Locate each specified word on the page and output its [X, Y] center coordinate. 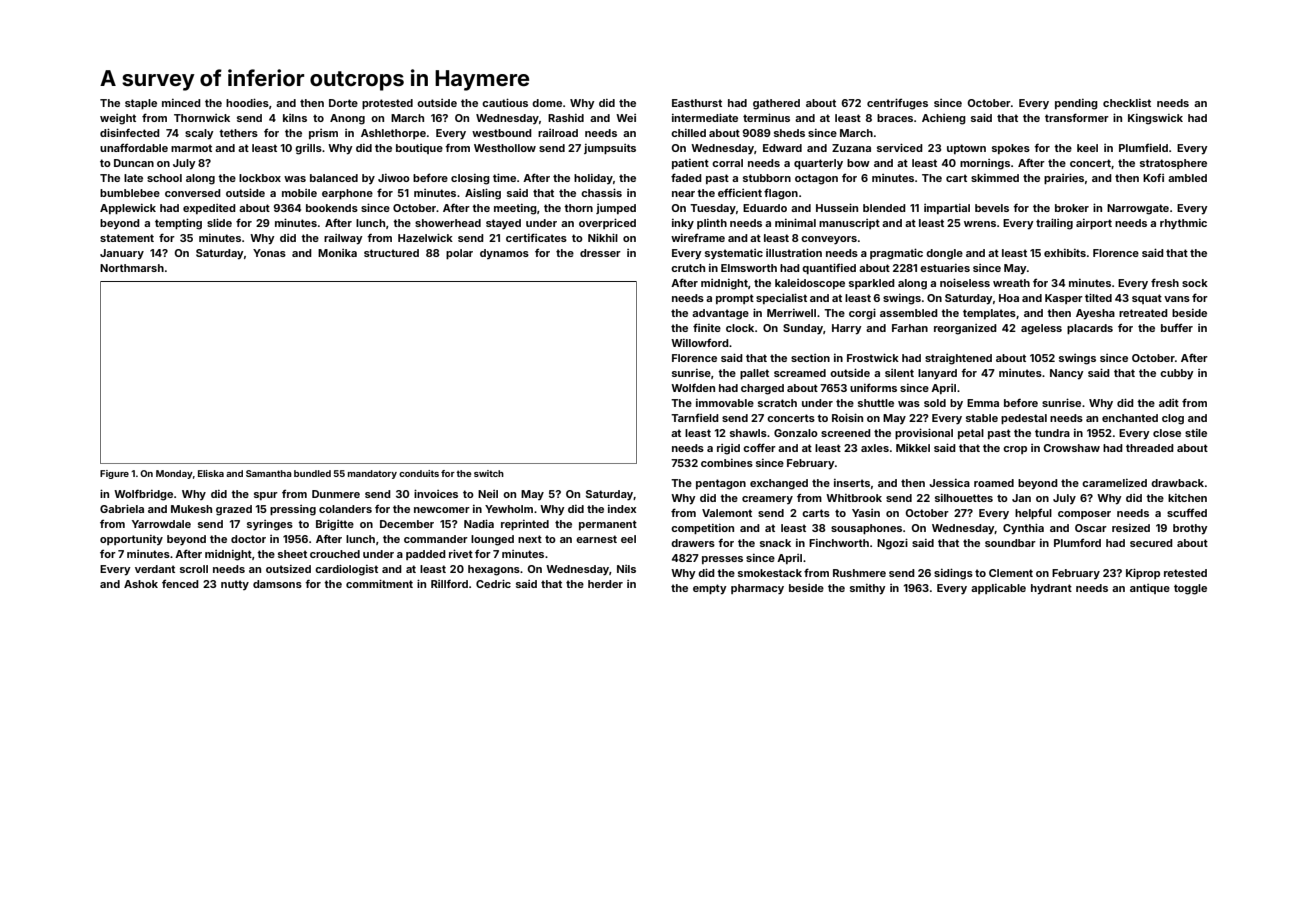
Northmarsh [132, 268]
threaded [1150, 448]
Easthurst [697, 103]
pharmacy [757, 589]
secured [1151, 543]
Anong [347, 119]
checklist [1127, 103]
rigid [728, 449]
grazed [234, 510]
